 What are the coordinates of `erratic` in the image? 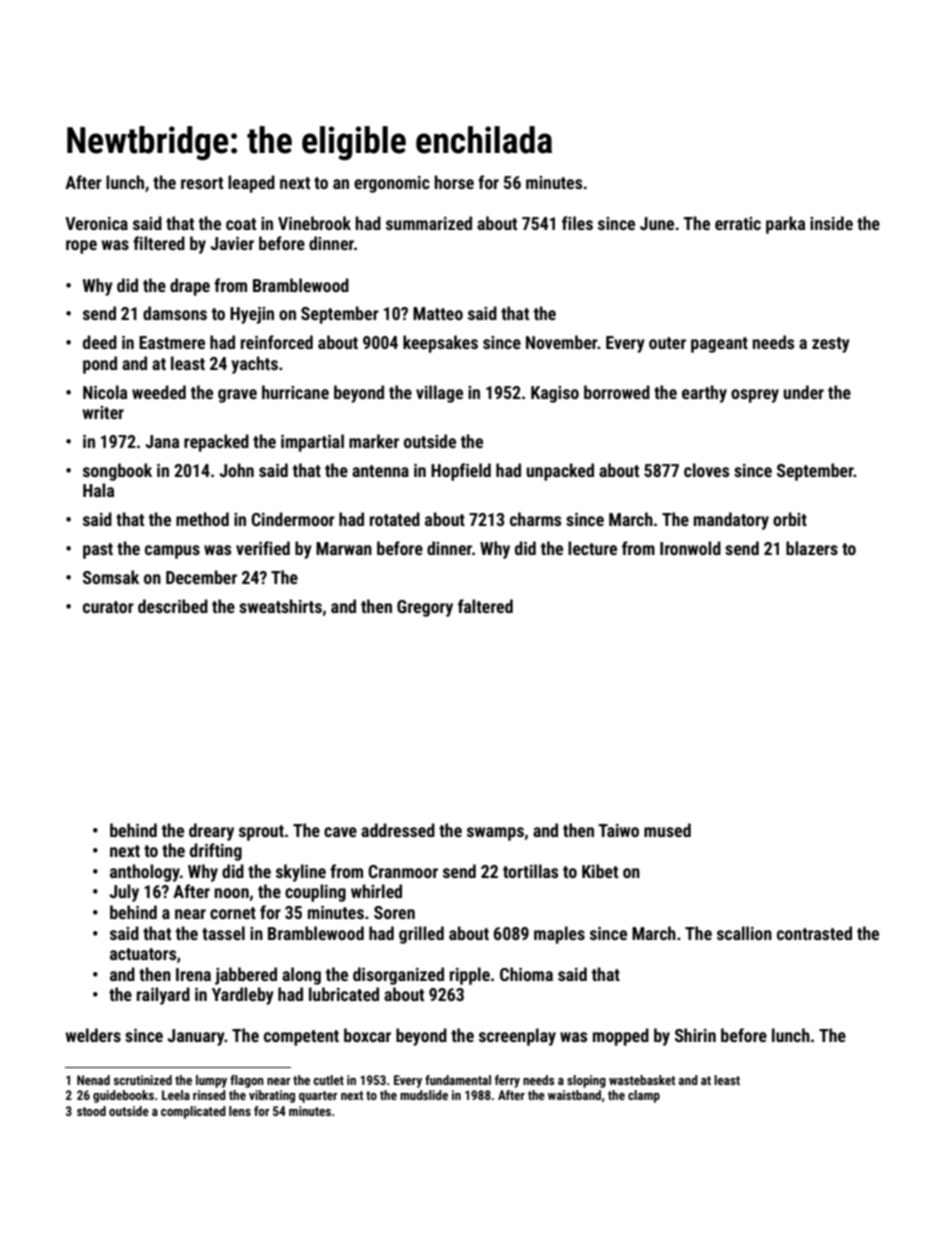 It's located at (738, 223).
